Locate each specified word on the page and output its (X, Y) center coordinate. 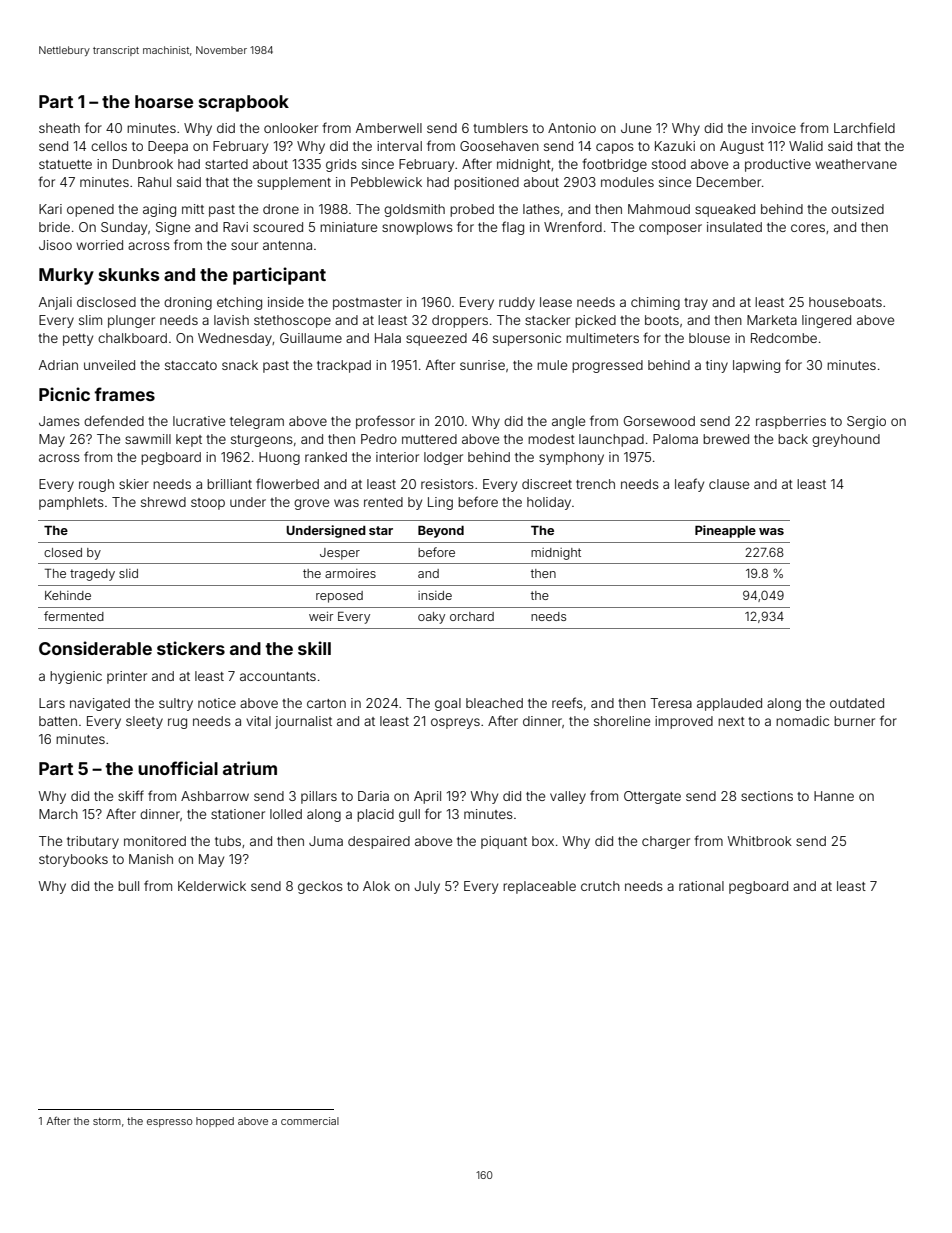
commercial (310, 1121)
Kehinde (68, 595)
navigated (100, 704)
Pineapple (725, 531)
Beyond (441, 531)
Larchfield (864, 127)
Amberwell (389, 128)
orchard (472, 616)
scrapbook (244, 103)
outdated (857, 703)
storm (107, 1121)
